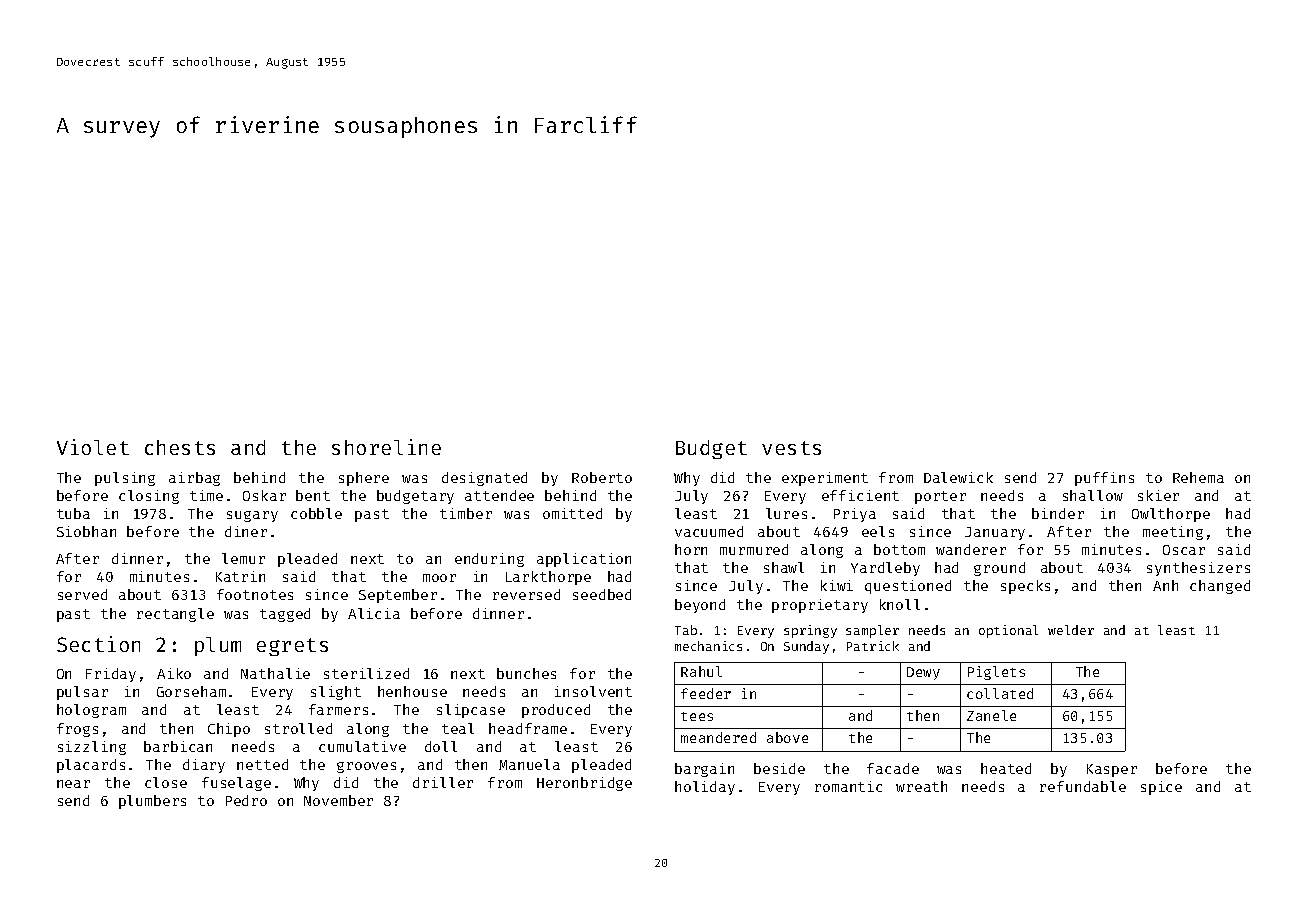 The height and width of the screenshot is (924, 1308). Describe the element at coordinates (366, 673) in the screenshot. I see `sterilized` at that location.
